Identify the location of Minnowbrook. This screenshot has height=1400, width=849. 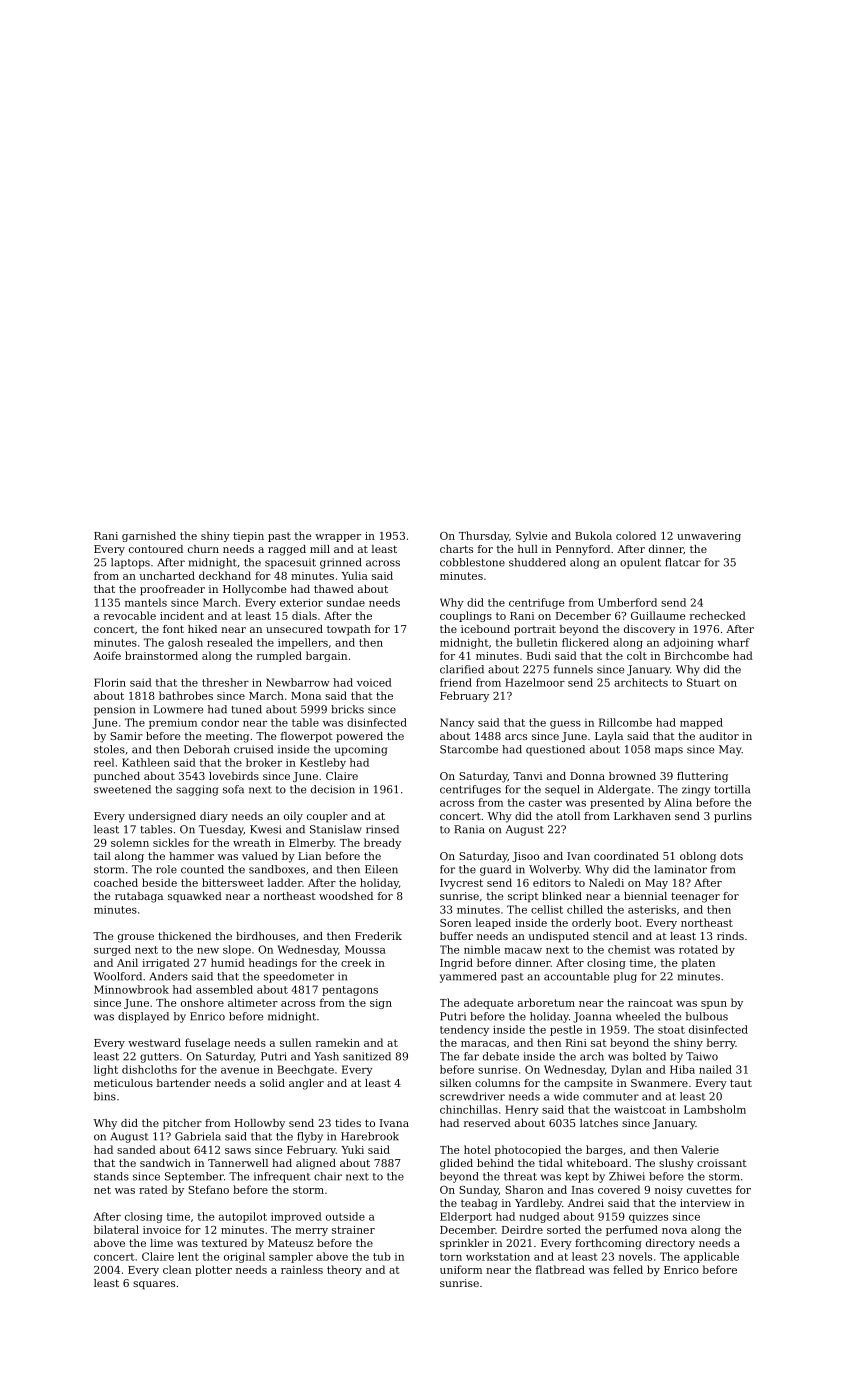
(131, 989).
